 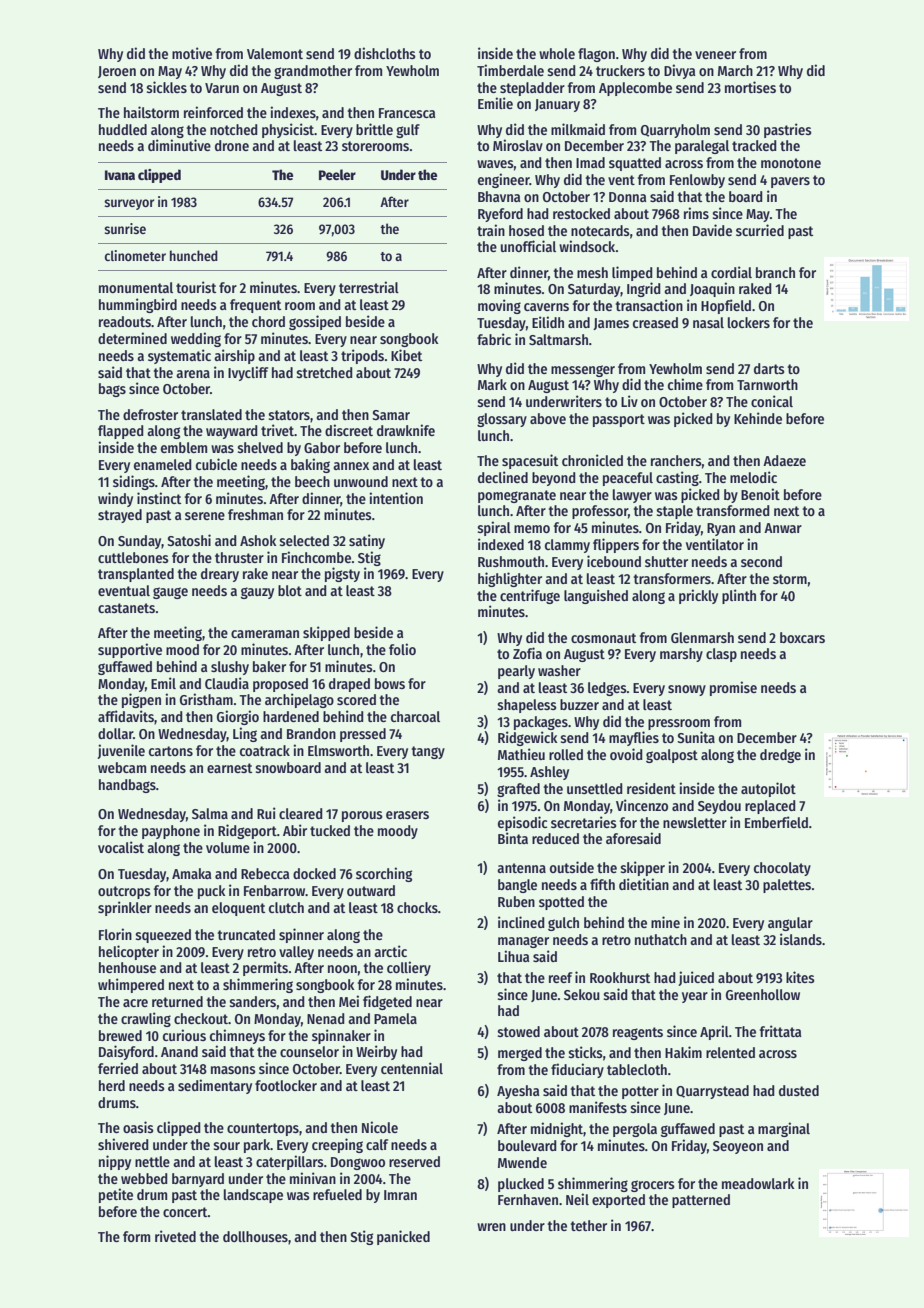 What do you see at coordinates (491, 230) in the screenshot?
I see `train` at bounding box center [491, 230].
